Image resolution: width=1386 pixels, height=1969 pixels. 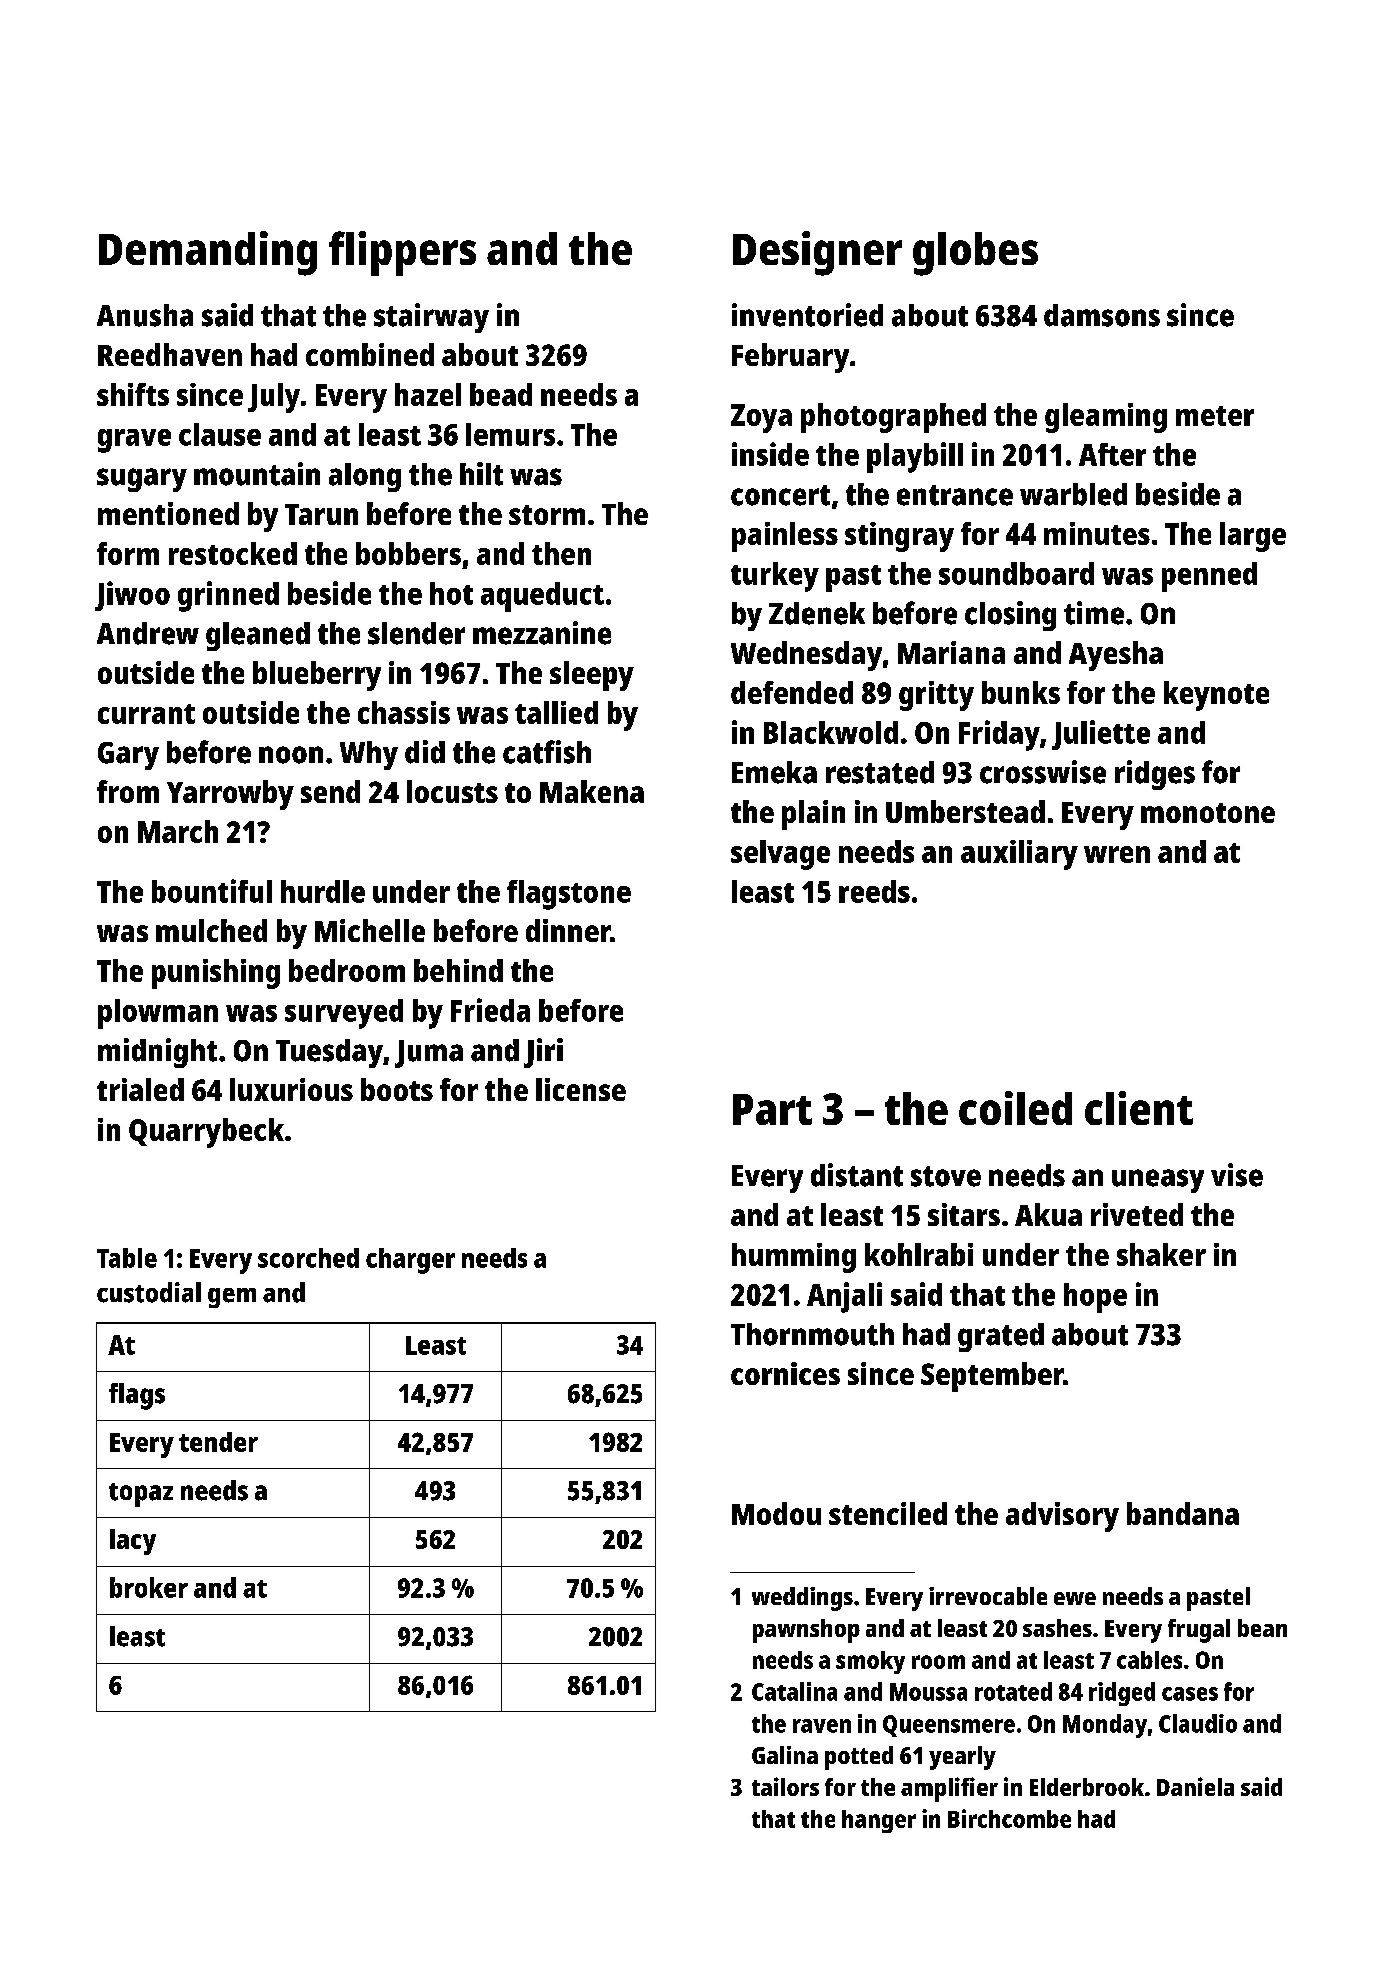 I want to click on cornices, so click(x=785, y=1373).
